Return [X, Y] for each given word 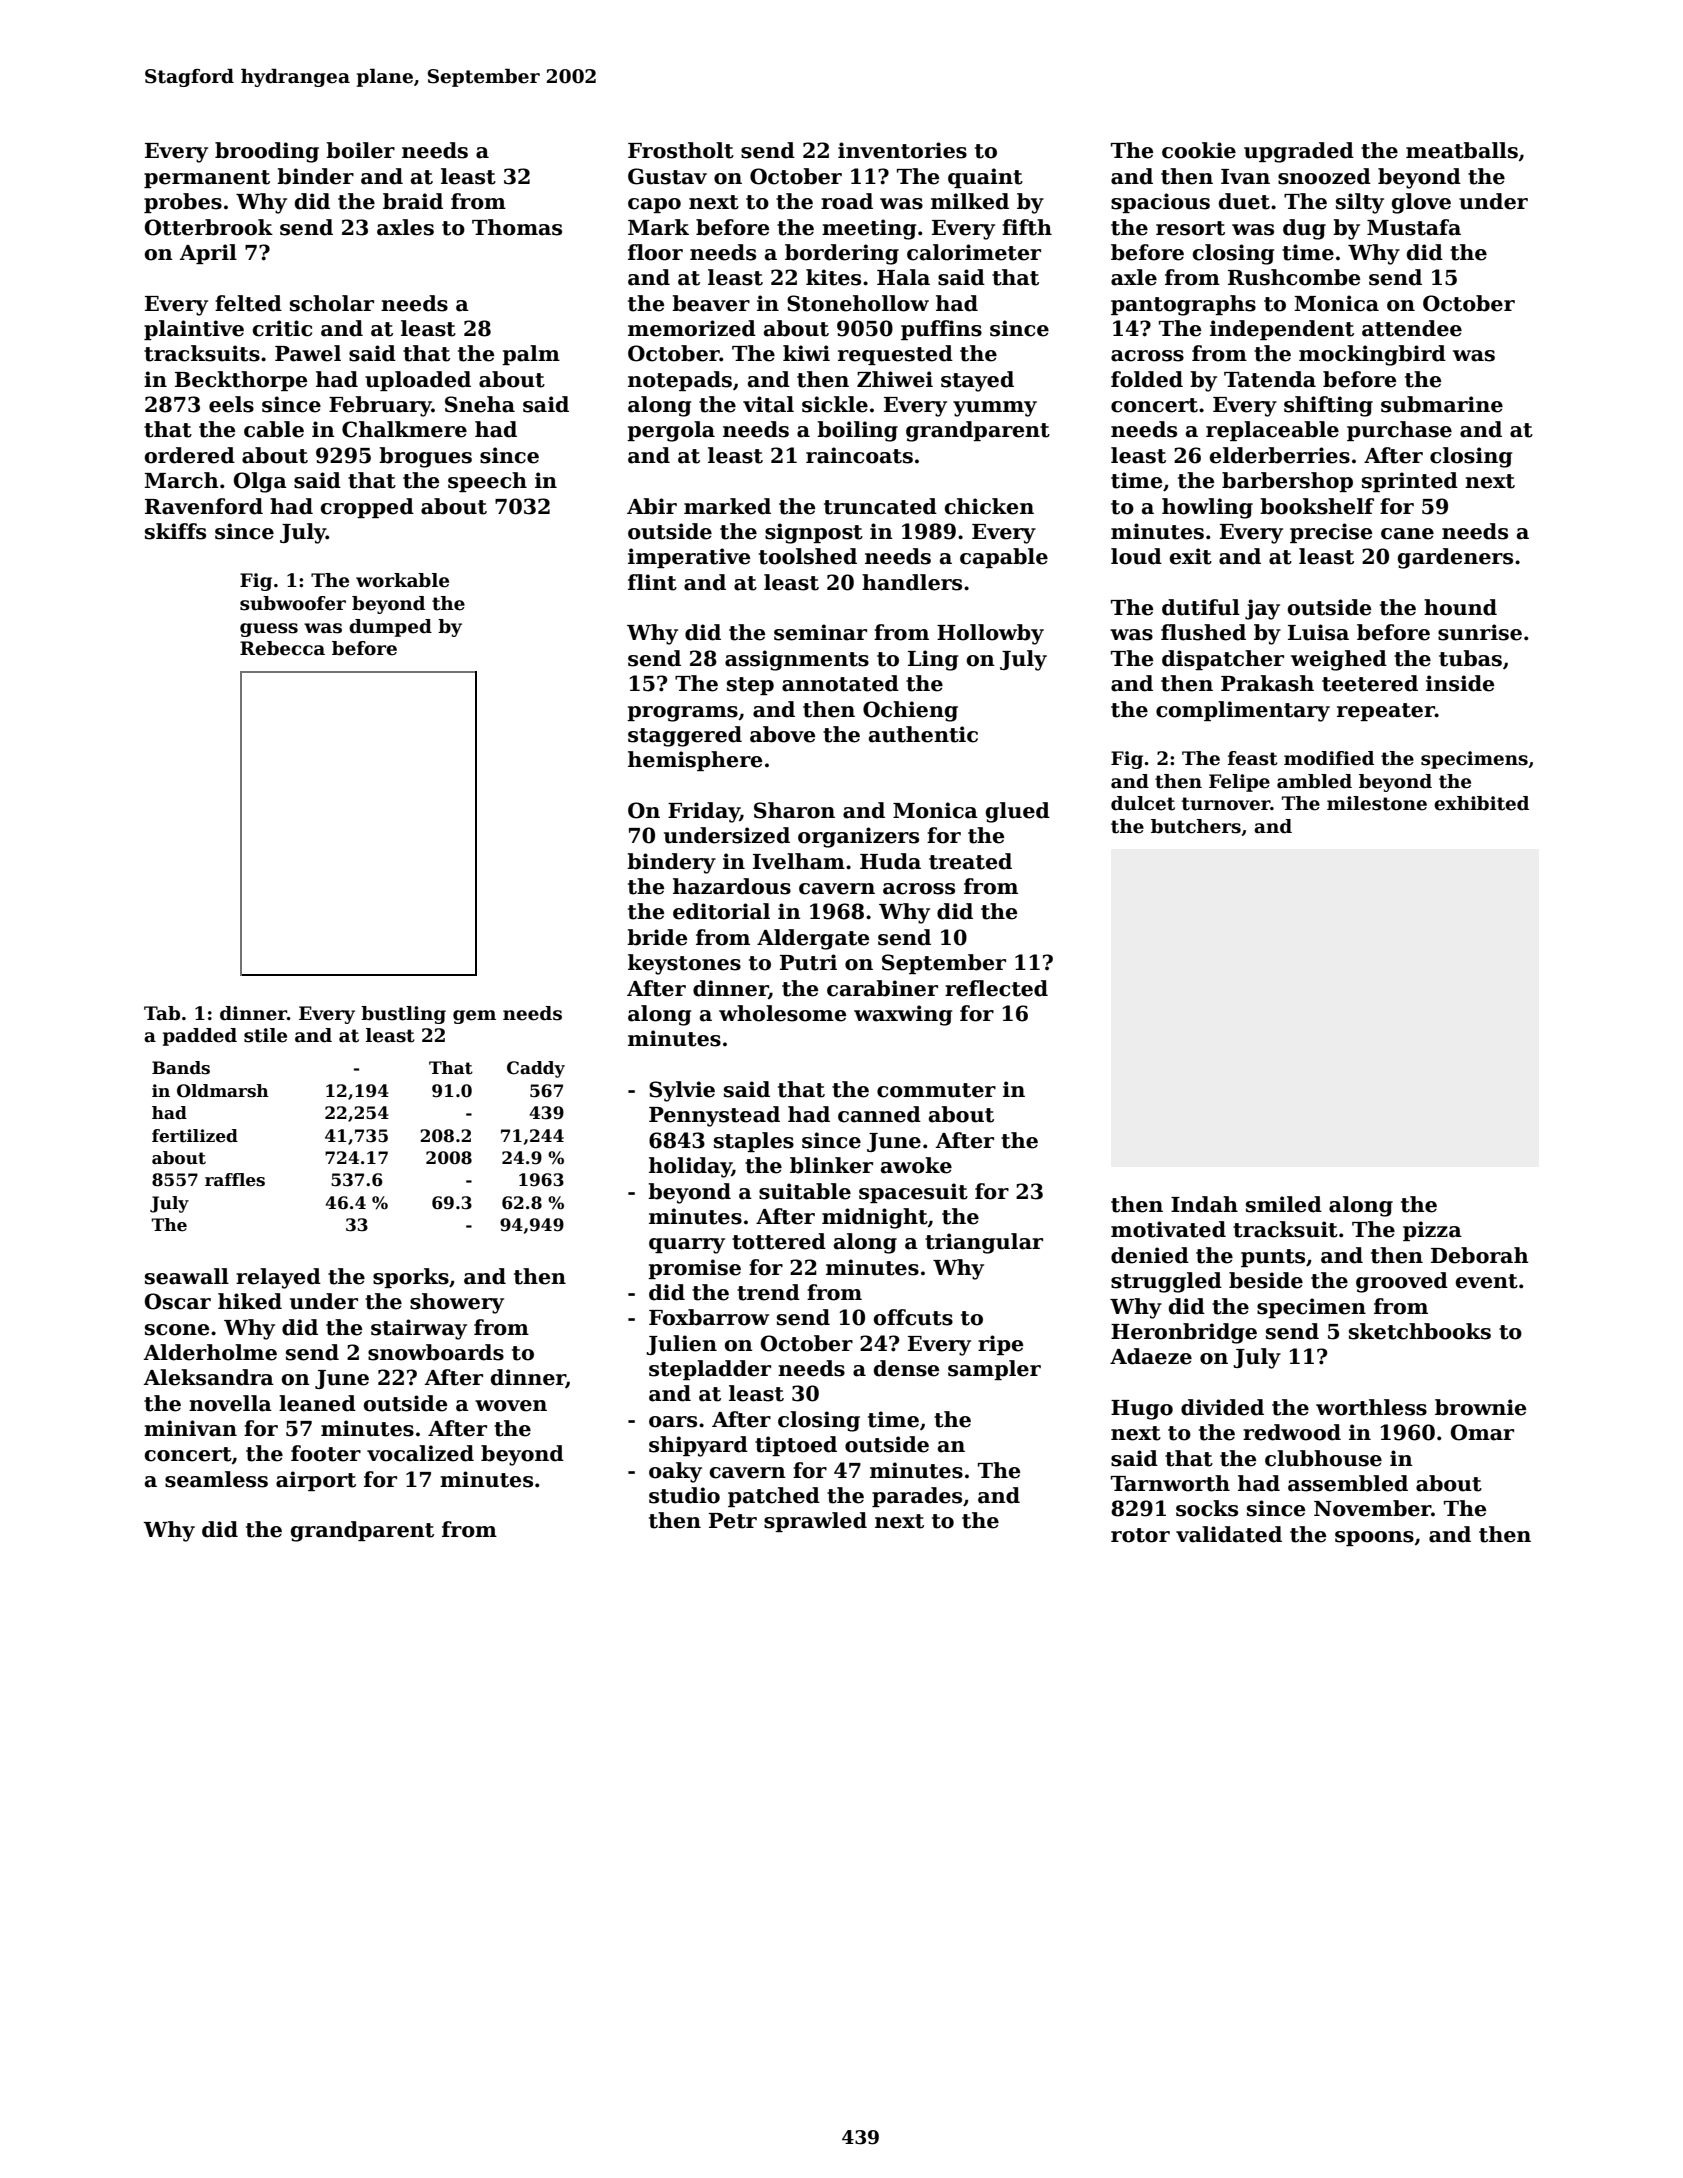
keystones [684, 964]
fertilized [195, 1136]
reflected [996, 988]
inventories [902, 150]
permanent [207, 179]
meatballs [1462, 150]
